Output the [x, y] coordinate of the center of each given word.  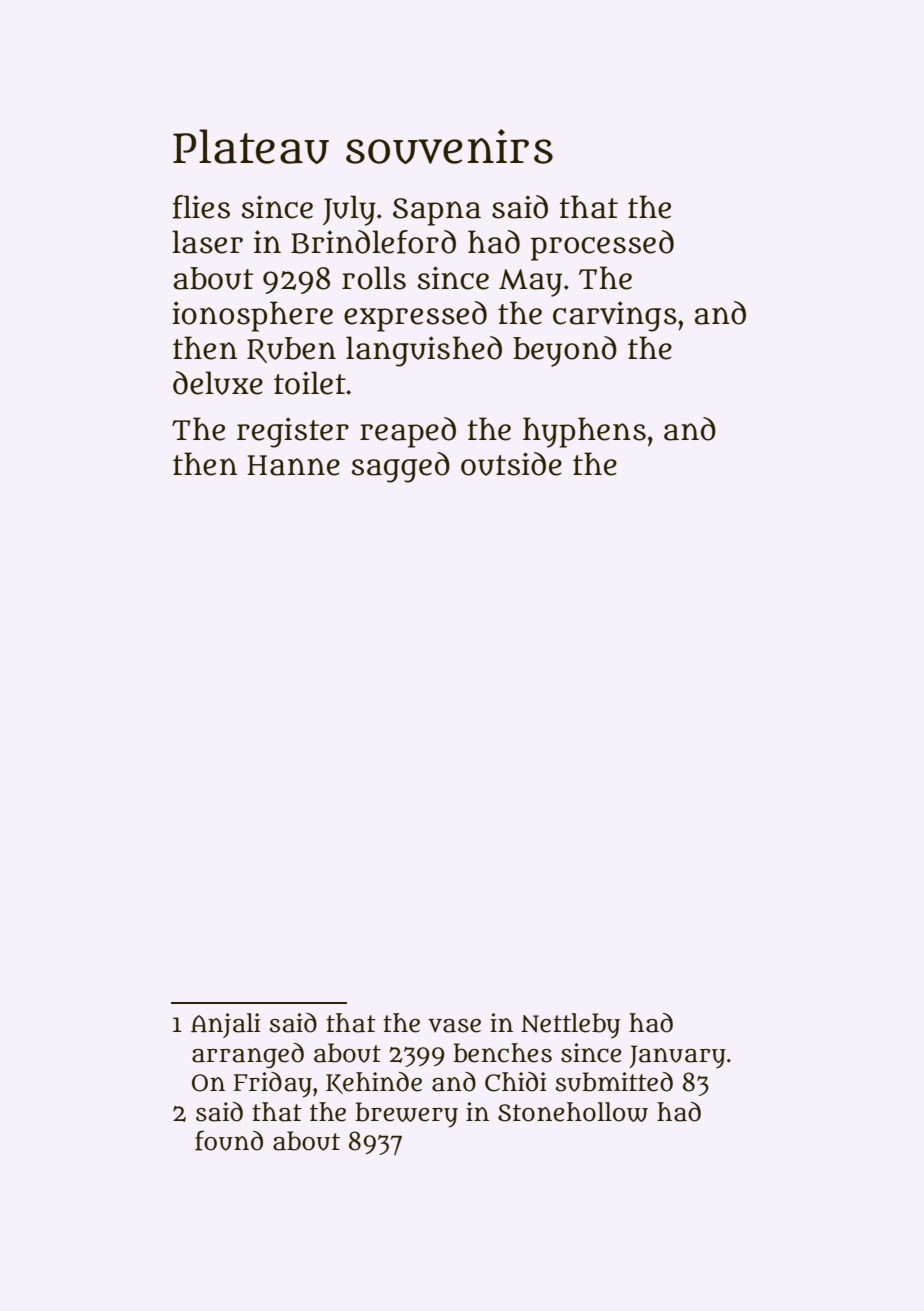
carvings [615, 316]
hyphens [584, 432]
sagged [401, 467]
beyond [565, 351]
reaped [408, 432]
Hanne [293, 465]
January [677, 1057]
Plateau [251, 146]
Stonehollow [573, 1112]
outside [511, 464]
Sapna [437, 212]
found [229, 1140]
